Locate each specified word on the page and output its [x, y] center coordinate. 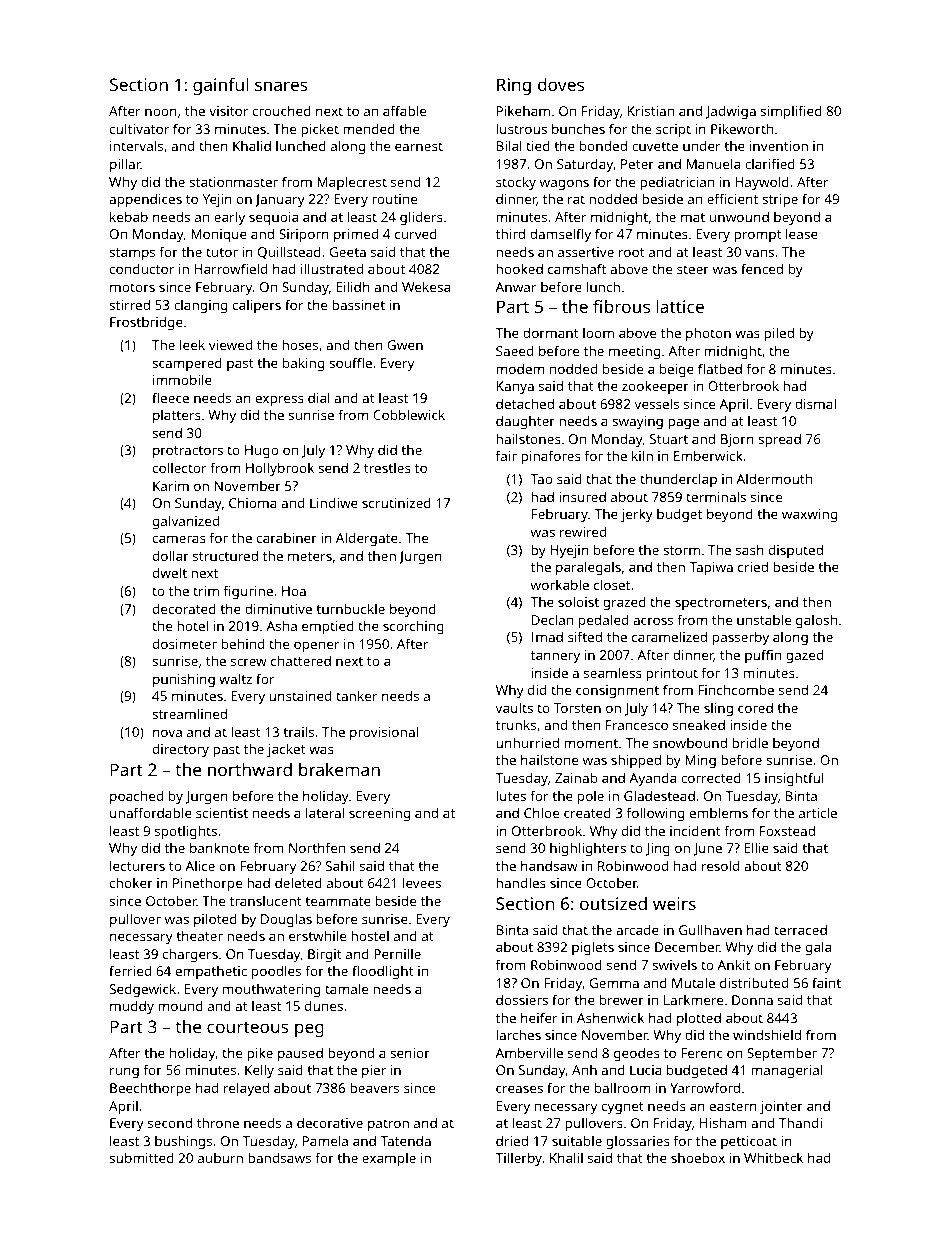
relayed [246, 1089]
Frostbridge [146, 323]
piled [779, 334]
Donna [752, 1000]
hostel [370, 935]
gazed [804, 656]
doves [561, 84]
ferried [130, 970]
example [389, 1160]
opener [316, 647]
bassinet [358, 304]
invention [779, 146]
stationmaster [233, 182]
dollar [171, 555]
